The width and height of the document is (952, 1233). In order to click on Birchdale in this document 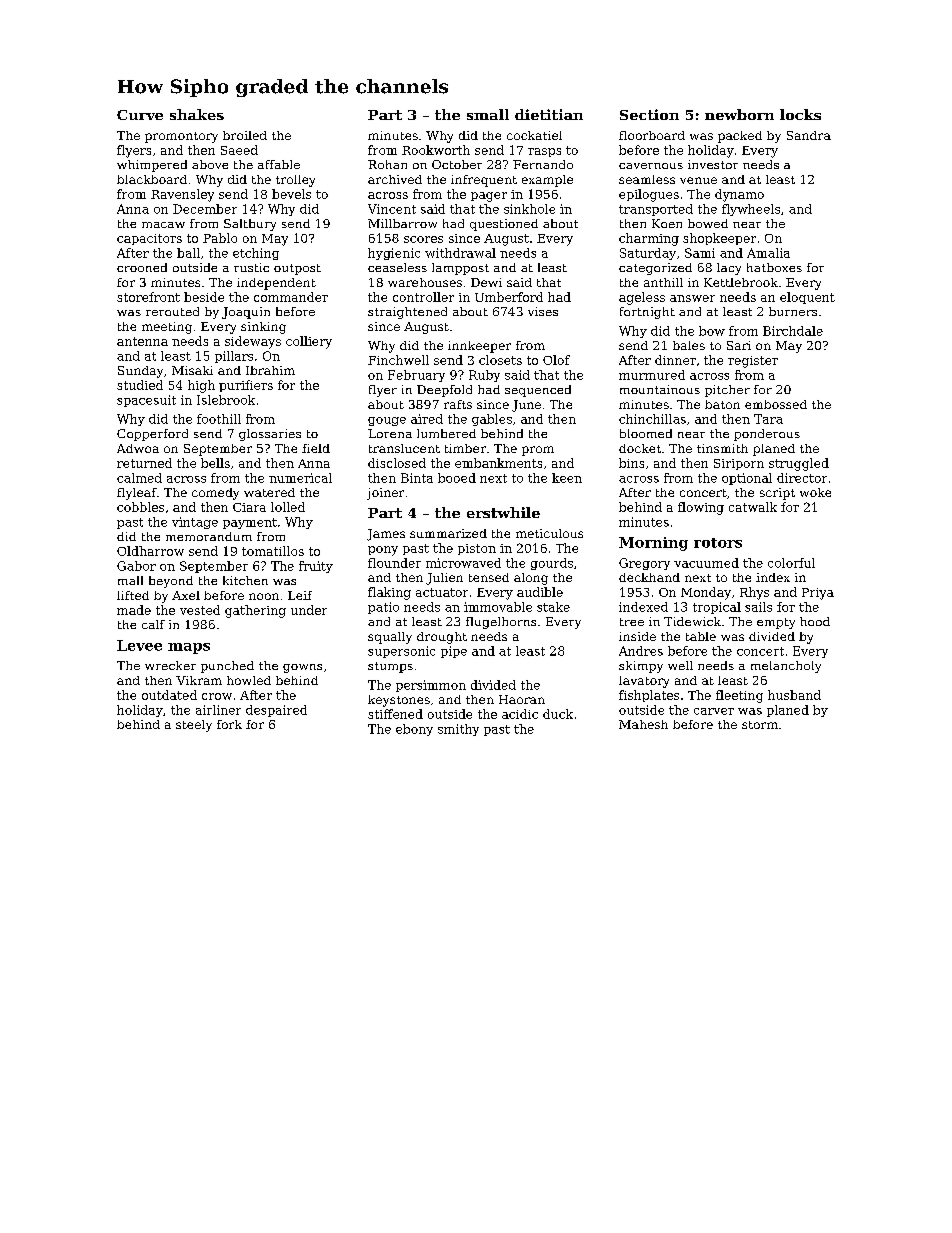, I will do `click(793, 331)`.
